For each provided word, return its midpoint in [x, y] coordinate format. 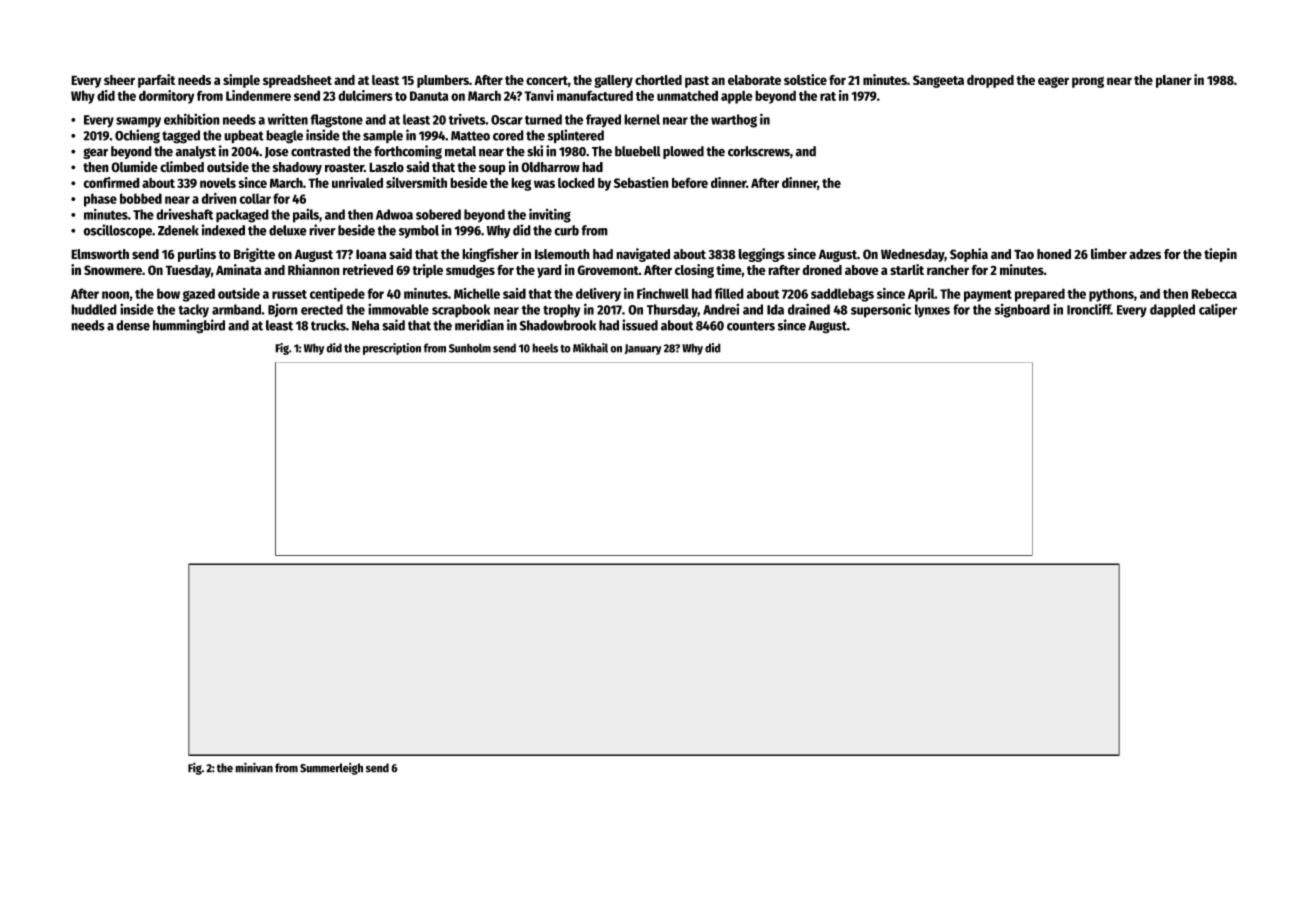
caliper [1218, 310]
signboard [1022, 310]
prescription [392, 349]
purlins [197, 255]
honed [1054, 254]
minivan [254, 767]
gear [95, 153]
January [643, 349]
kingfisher [490, 255]
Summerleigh [331, 769]
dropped [990, 81]
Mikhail [590, 348]
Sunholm [470, 348]
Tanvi [539, 95]
